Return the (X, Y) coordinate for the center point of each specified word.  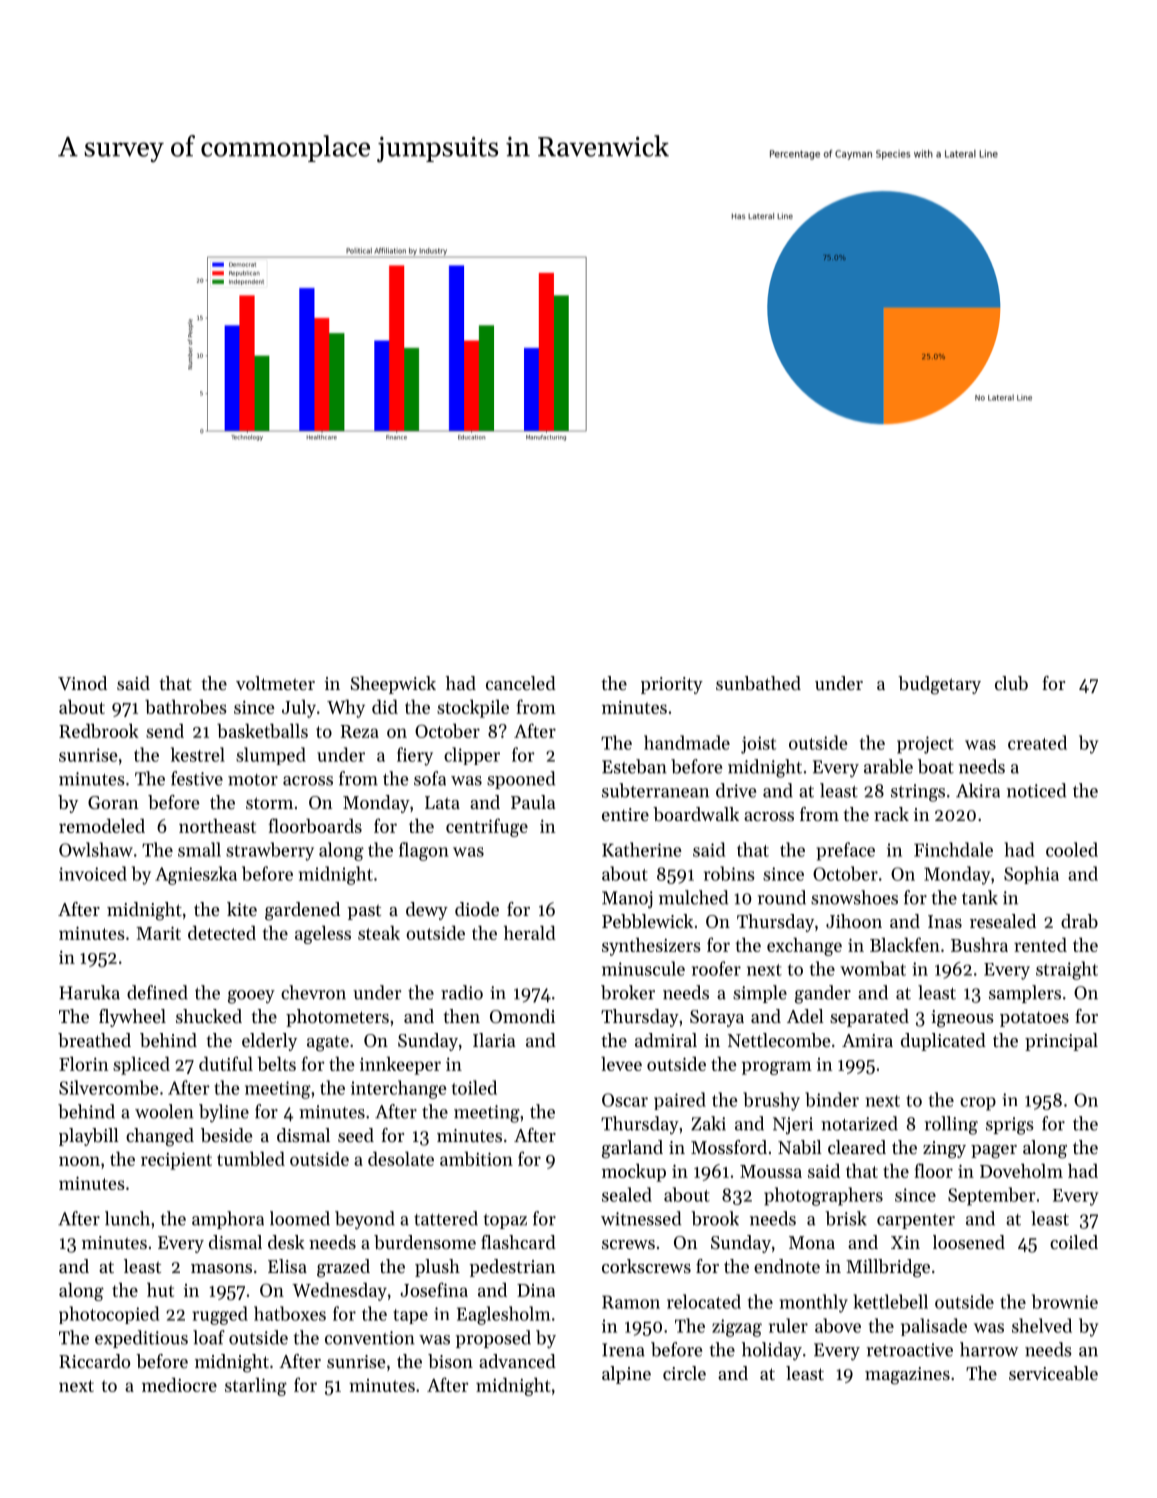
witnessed (641, 1218)
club (1011, 683)
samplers (1025, 994)
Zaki (708, 1123)
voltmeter (275, 683)
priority (672, 685)
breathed (94, 1040)
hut (160, 1289)
